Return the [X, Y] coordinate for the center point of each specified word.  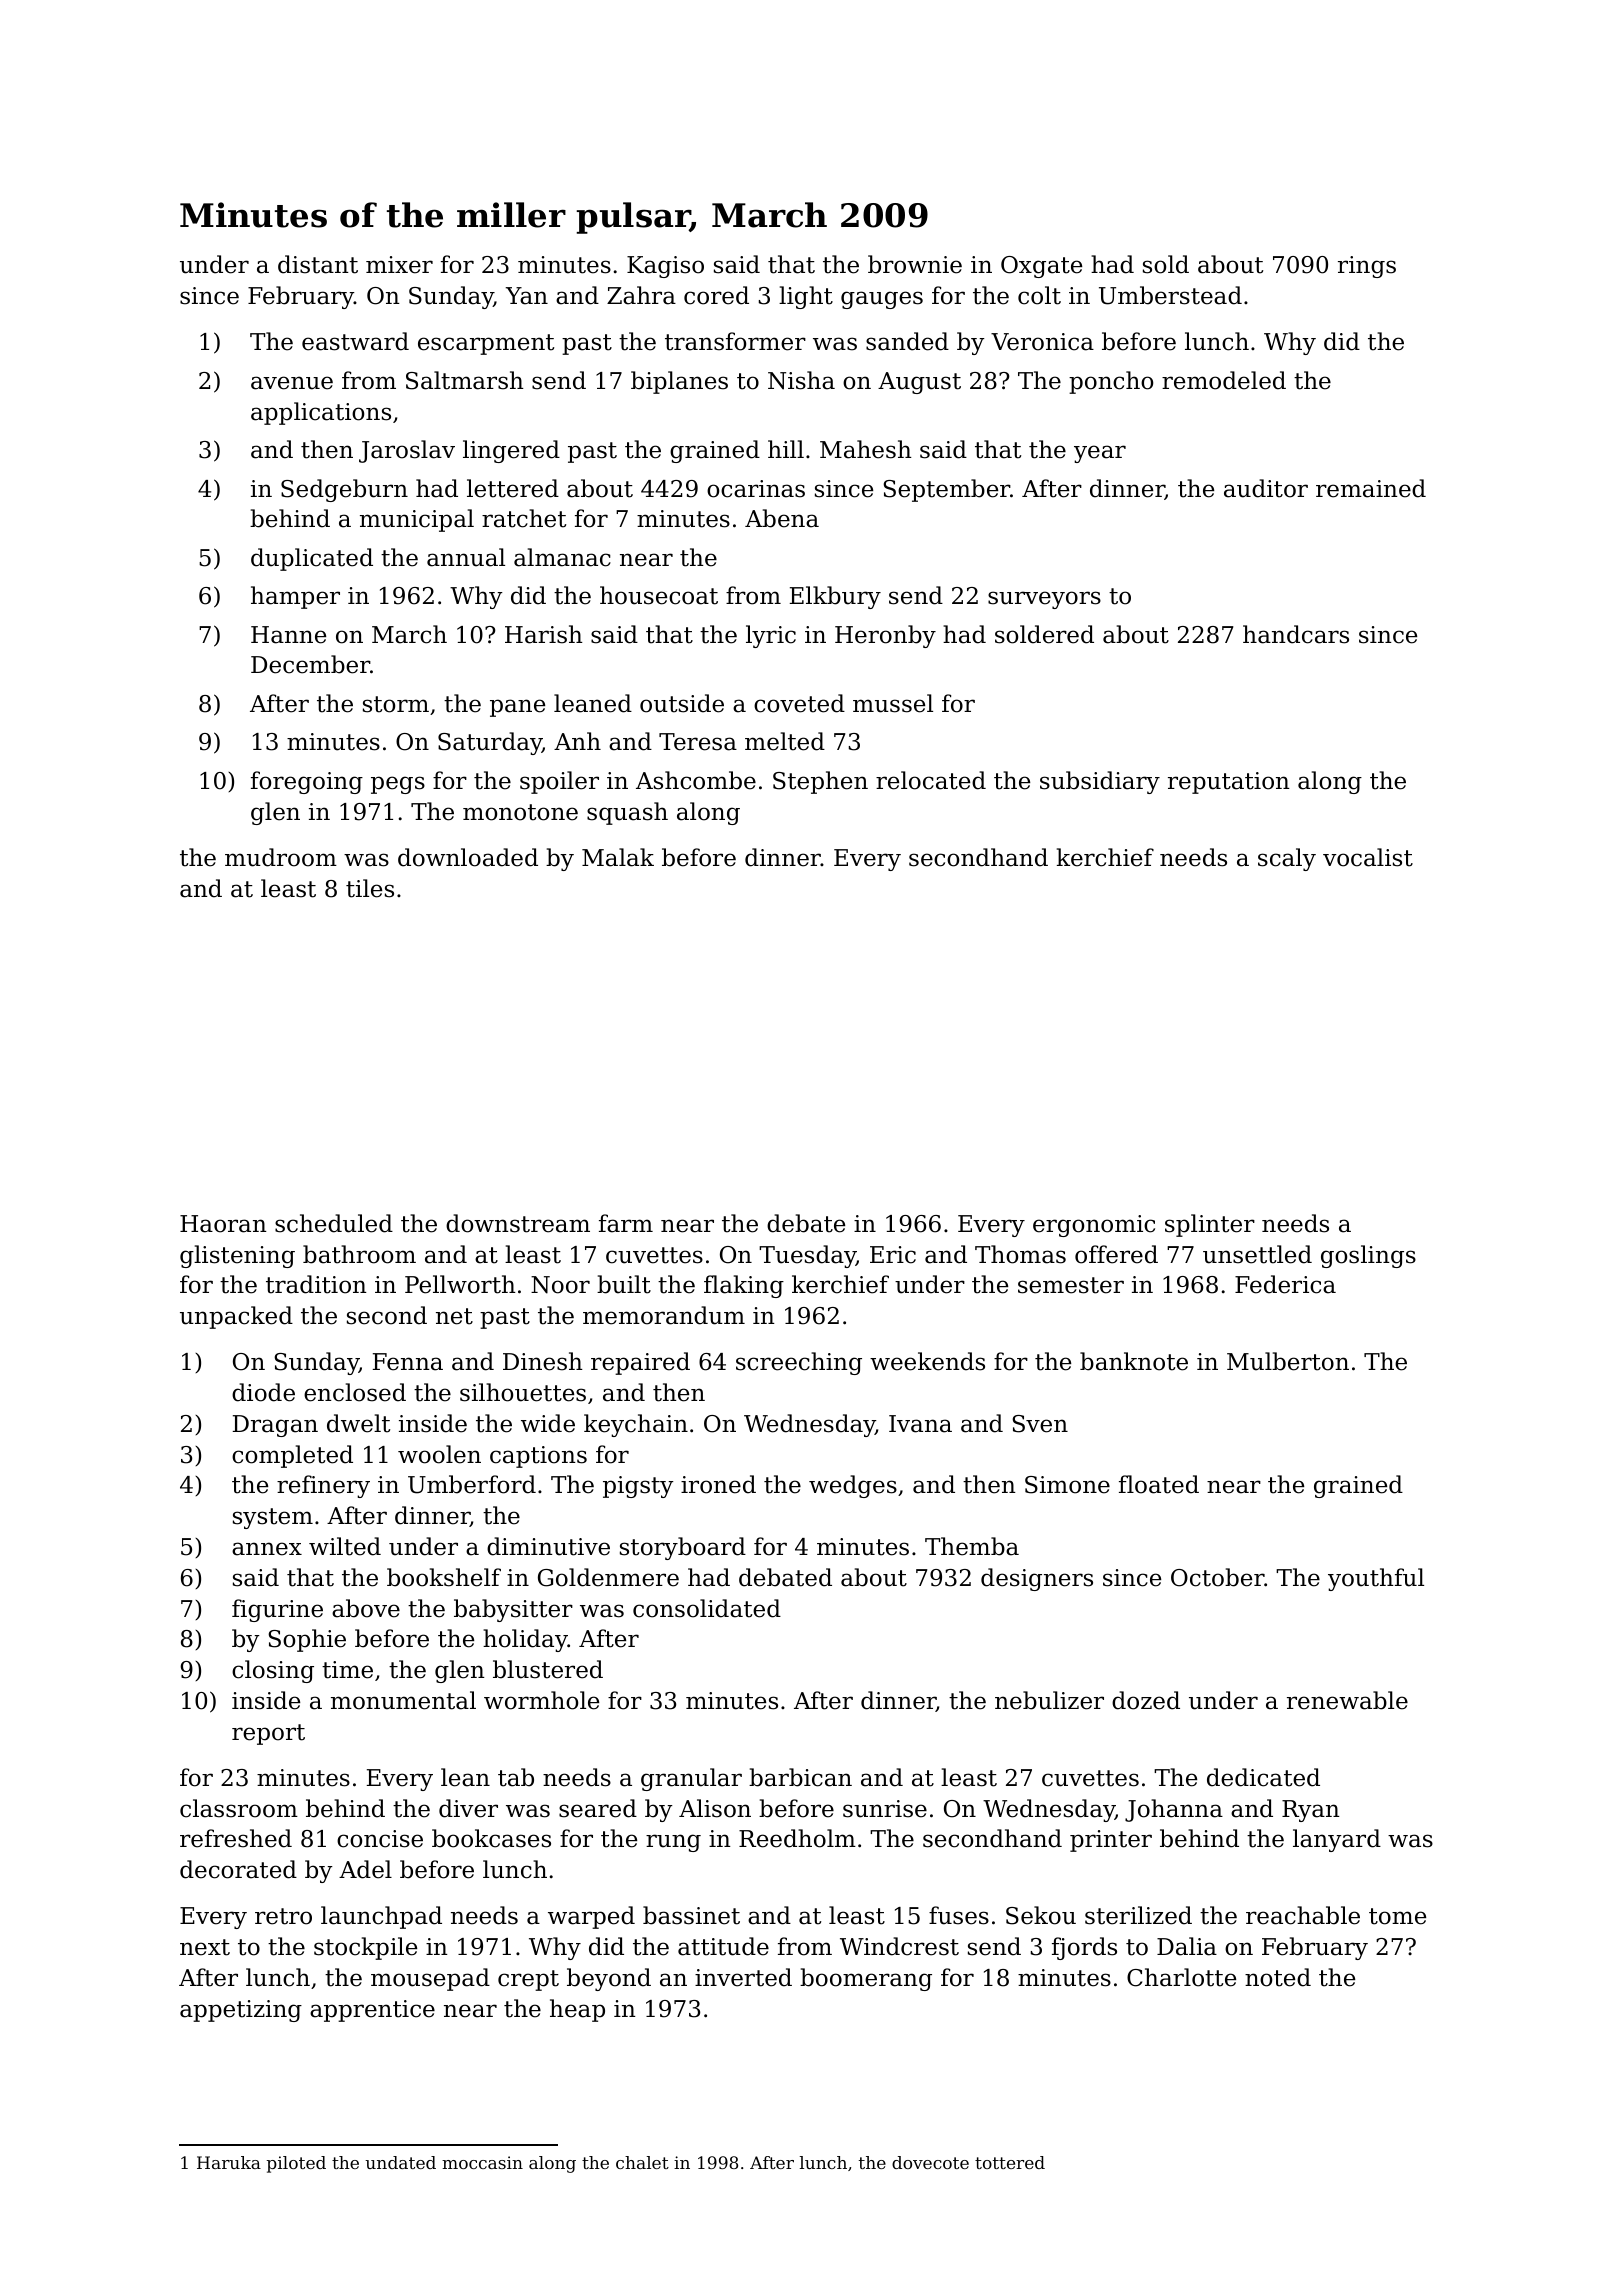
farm [626, 1223]
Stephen [820, 782]
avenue [292, 383]
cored [716, 295]
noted [1278, 1977]
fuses [959, 1915]
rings [1367, 267]
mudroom [281, 857]
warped [591, 1917]
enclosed [355, 1392]
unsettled [1257, 1254]
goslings [1368, 1256]
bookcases [491, 1838]
